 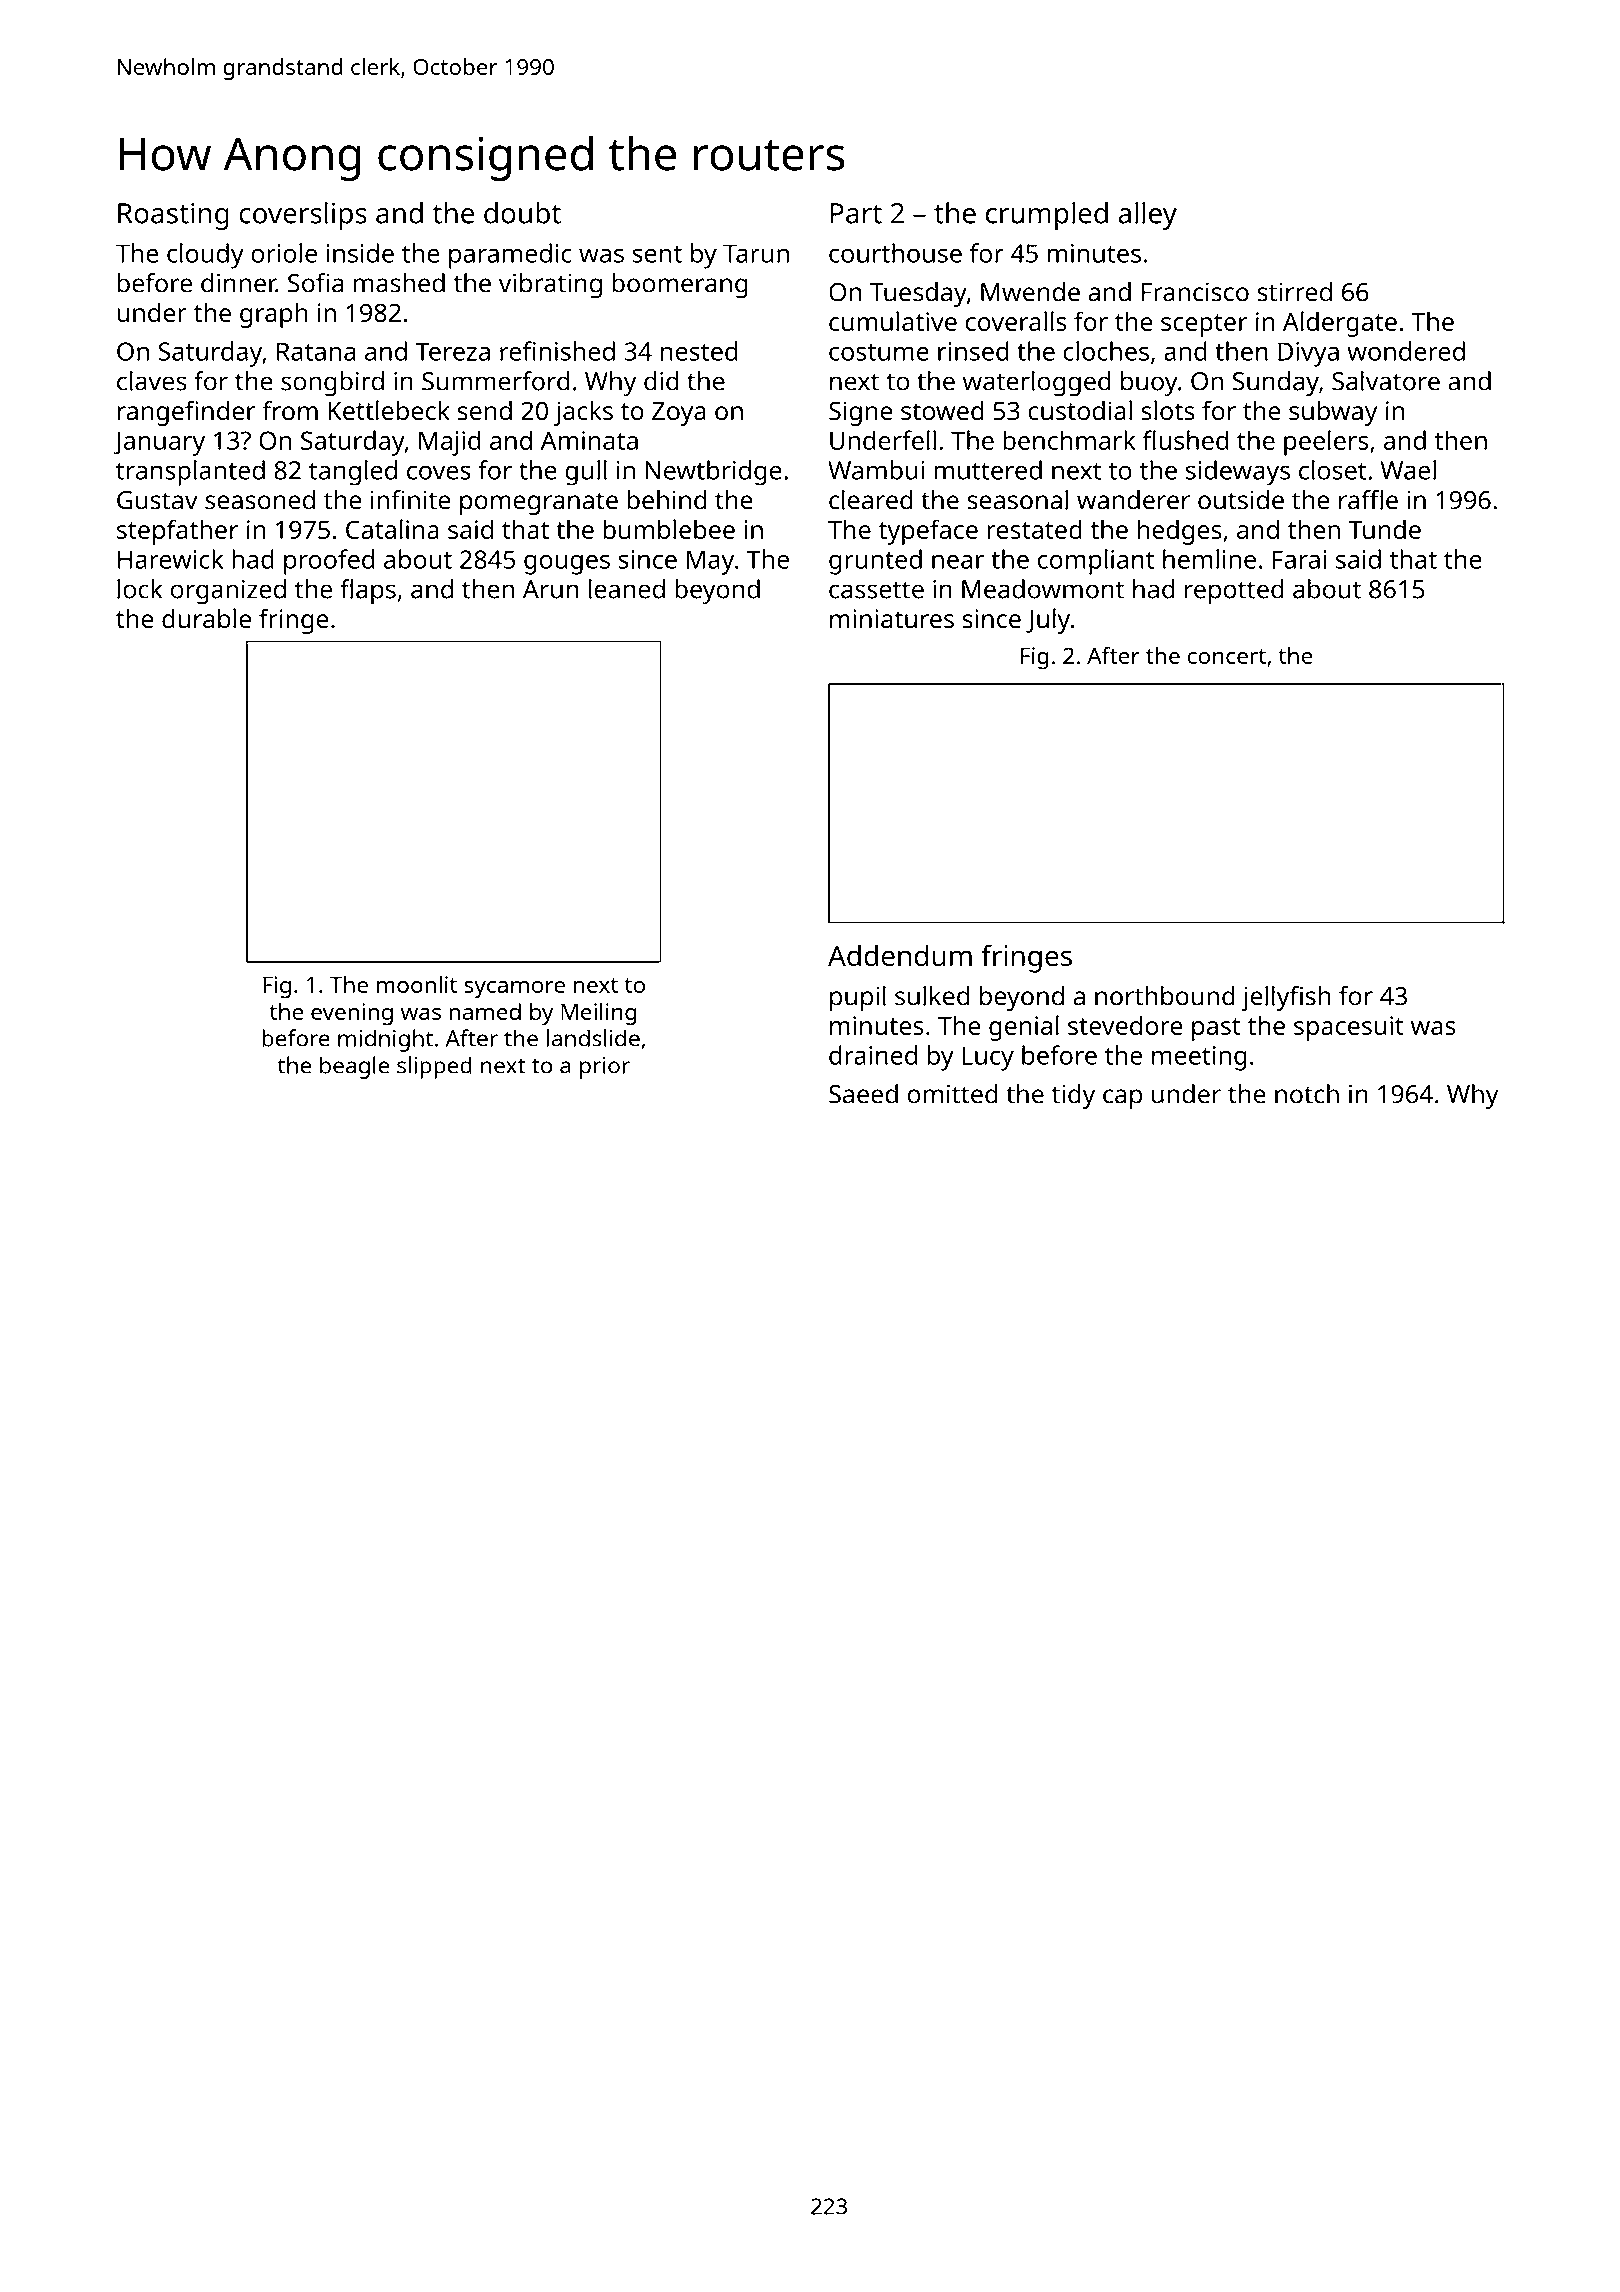 What do you see at coordinates (514, 990) in the screenshot?
I see `sycamore` at bounding box center [514, 990].
